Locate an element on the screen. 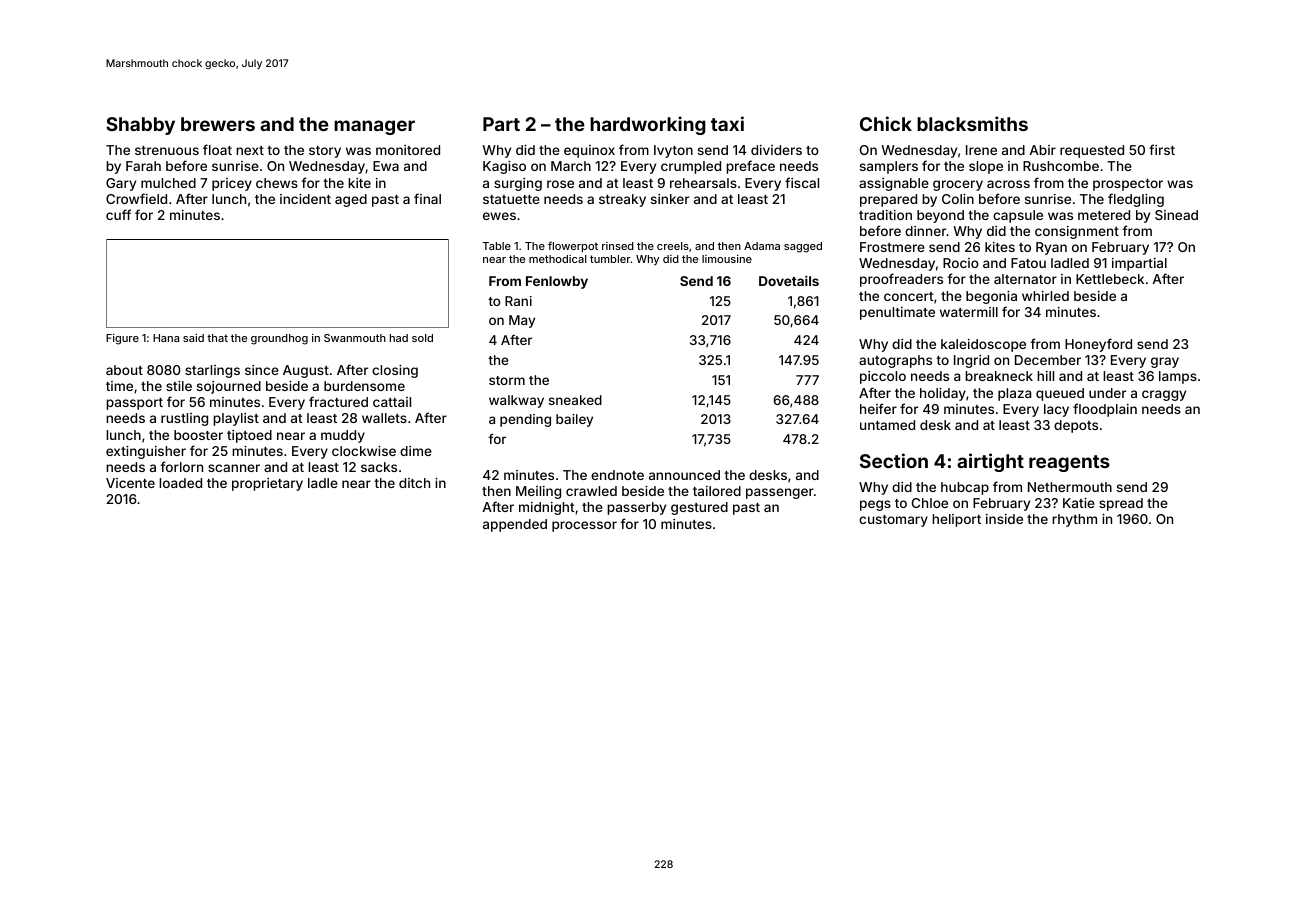 This screenshot has height=924, width=1308. appended is located at coordinates (515, 525).
